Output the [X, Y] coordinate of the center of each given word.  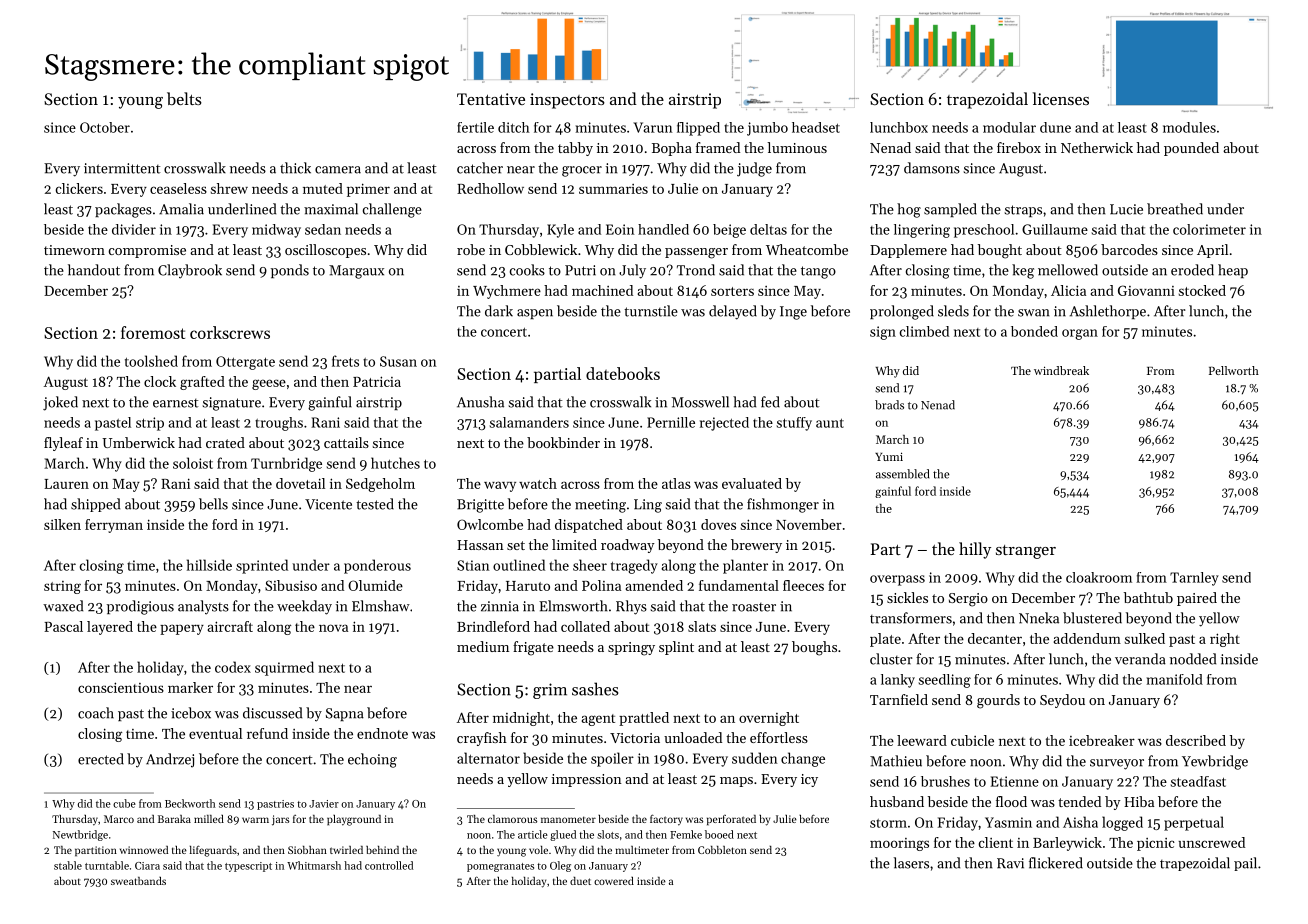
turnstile [651, 311]
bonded [1034, 331]
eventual [215, 733]
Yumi [889, 456]
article [533, 834]
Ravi [1010, 863]
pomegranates [500, 867]
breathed [1175, 209]
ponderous [377, 566]
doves [718, 524]
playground [354, 820]
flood [1011, 801]
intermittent [122, 168]
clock [160, 381]
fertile [475, 127]
